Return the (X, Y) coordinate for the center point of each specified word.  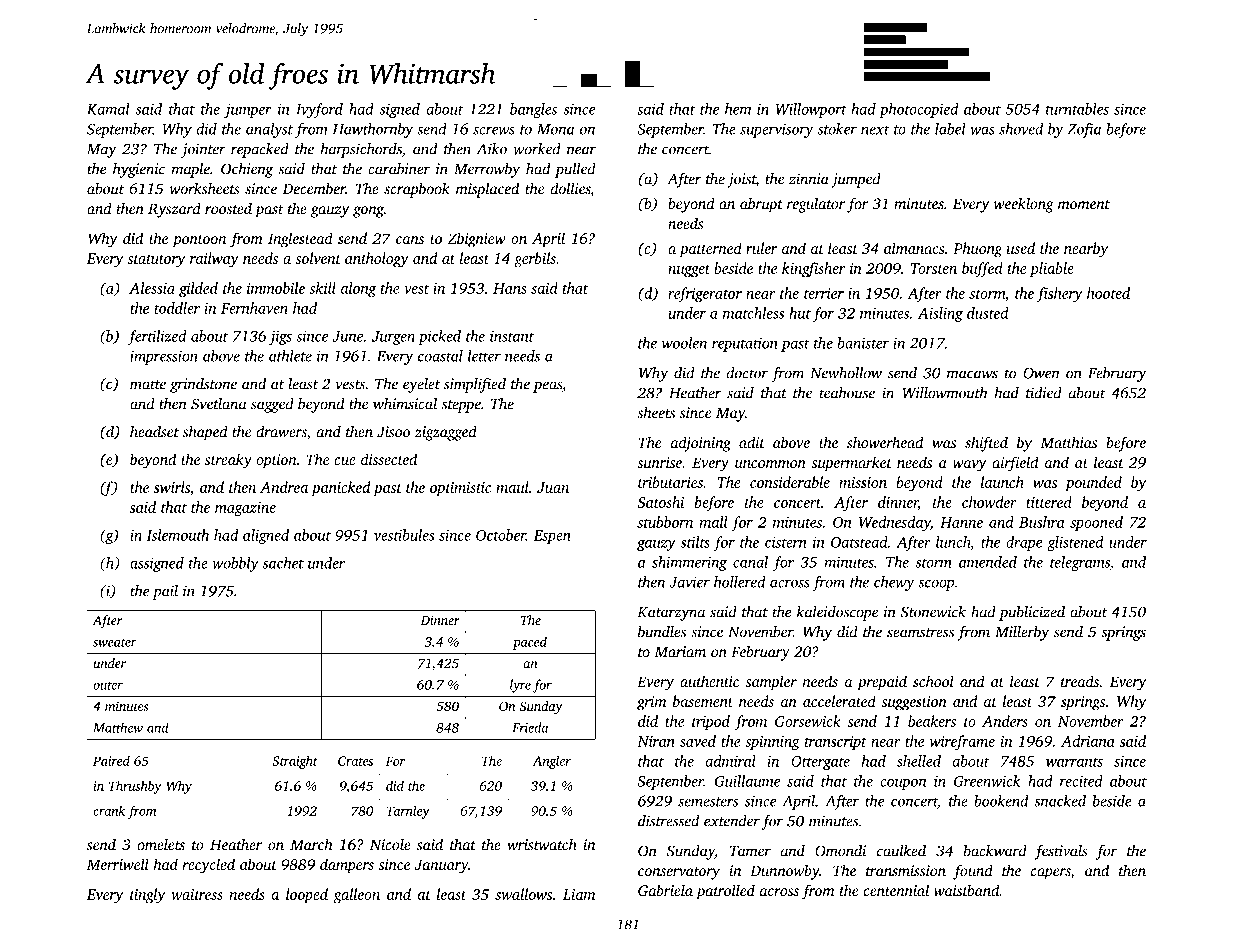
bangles (533, 110)
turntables (1077, 109)
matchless (753, 313)
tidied (1044, 393)
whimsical (405, 404)
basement (703, 701)
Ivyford (319, 110)
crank (109, 810)
